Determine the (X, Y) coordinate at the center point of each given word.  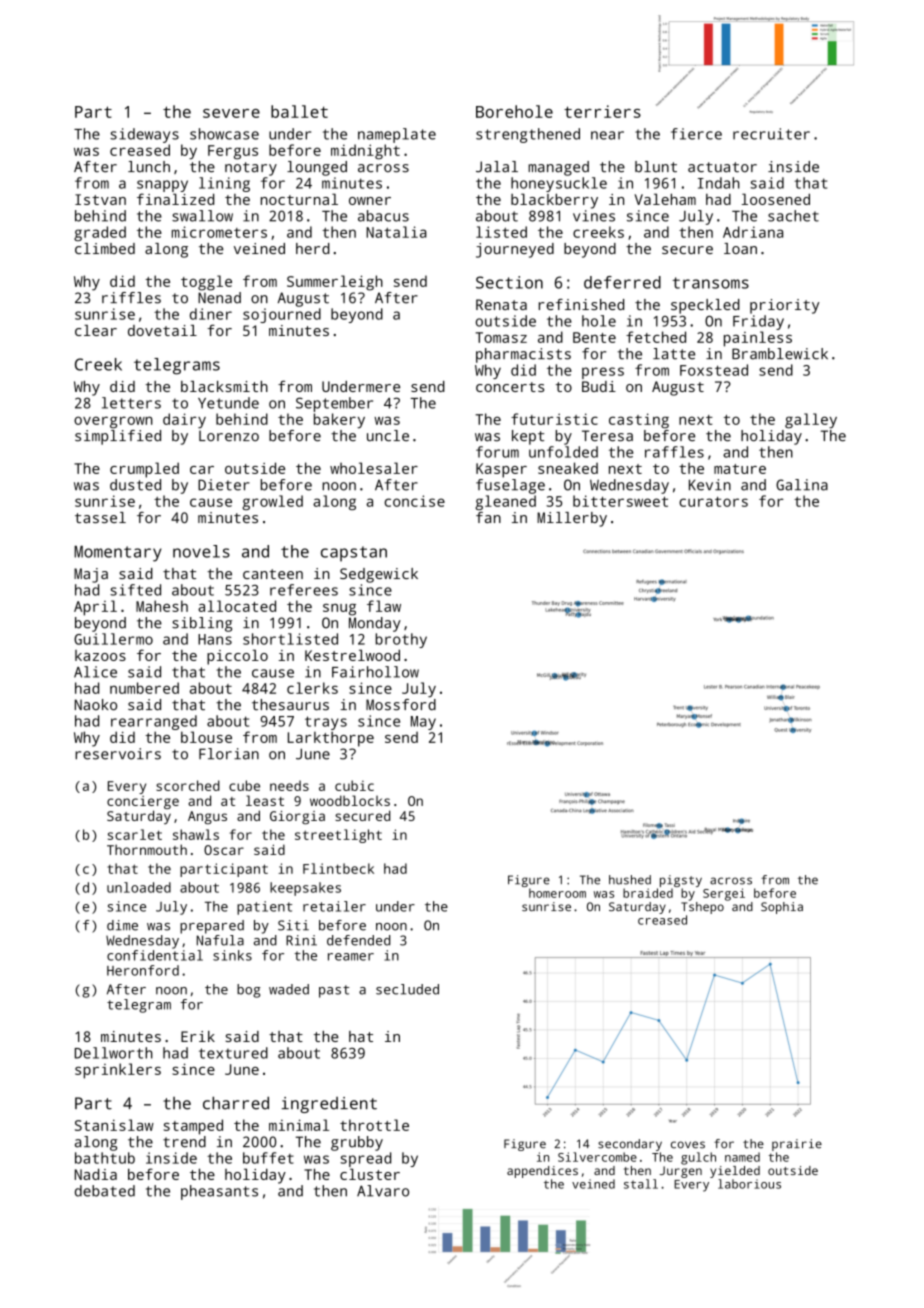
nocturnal (299, 199)
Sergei (724, 894)
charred (236, 1103)
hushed (630, 880)
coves (688, 1145)
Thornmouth (147, 849)
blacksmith (224, 386)
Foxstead (714, 370)
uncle (388, 436)
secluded (407, 989)
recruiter (771, 134)
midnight (365, 152)
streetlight (338, 836)
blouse (206, 737)
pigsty (681, 881)
